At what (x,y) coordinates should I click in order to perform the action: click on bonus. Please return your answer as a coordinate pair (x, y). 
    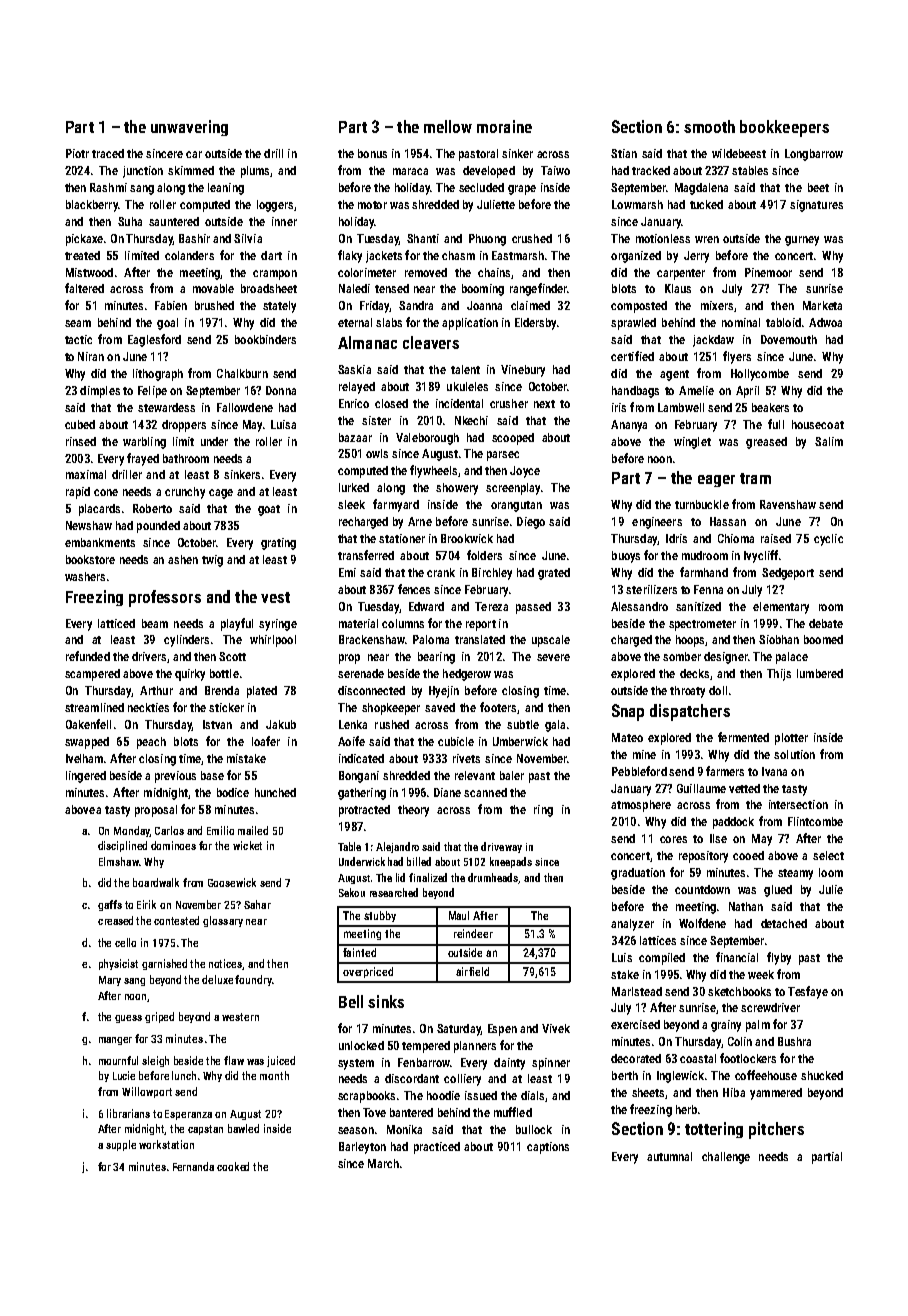
    Looking at the image, I should click on (372, 153).
